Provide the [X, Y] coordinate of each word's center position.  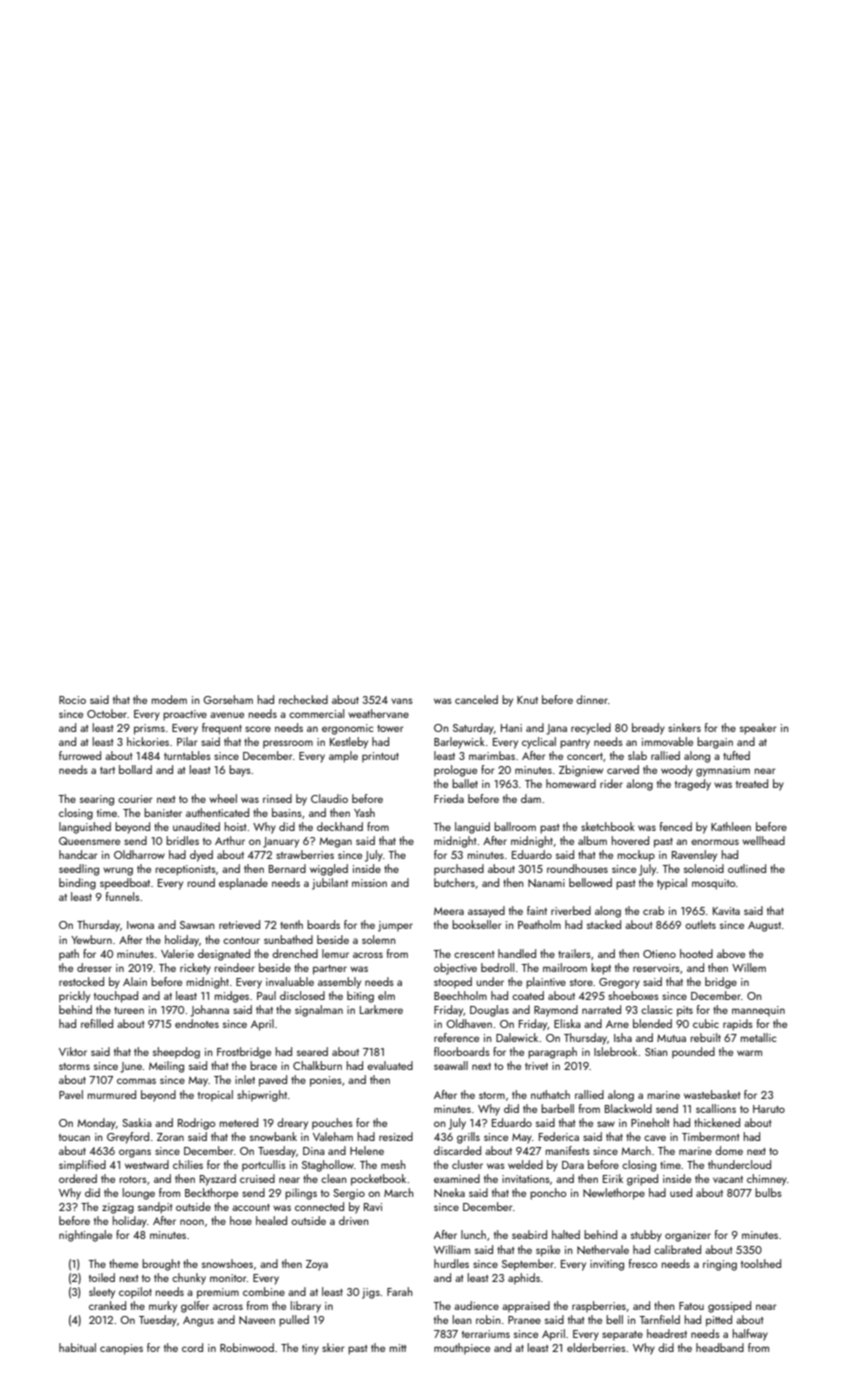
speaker [758, 729]
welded [525, 1164]
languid [472, 828]
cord [192, 1347]
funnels [123, 896]
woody [677, 771]
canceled [476, 699]
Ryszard [218, 1180]
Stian [656, 1052]
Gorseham [228, 699]
